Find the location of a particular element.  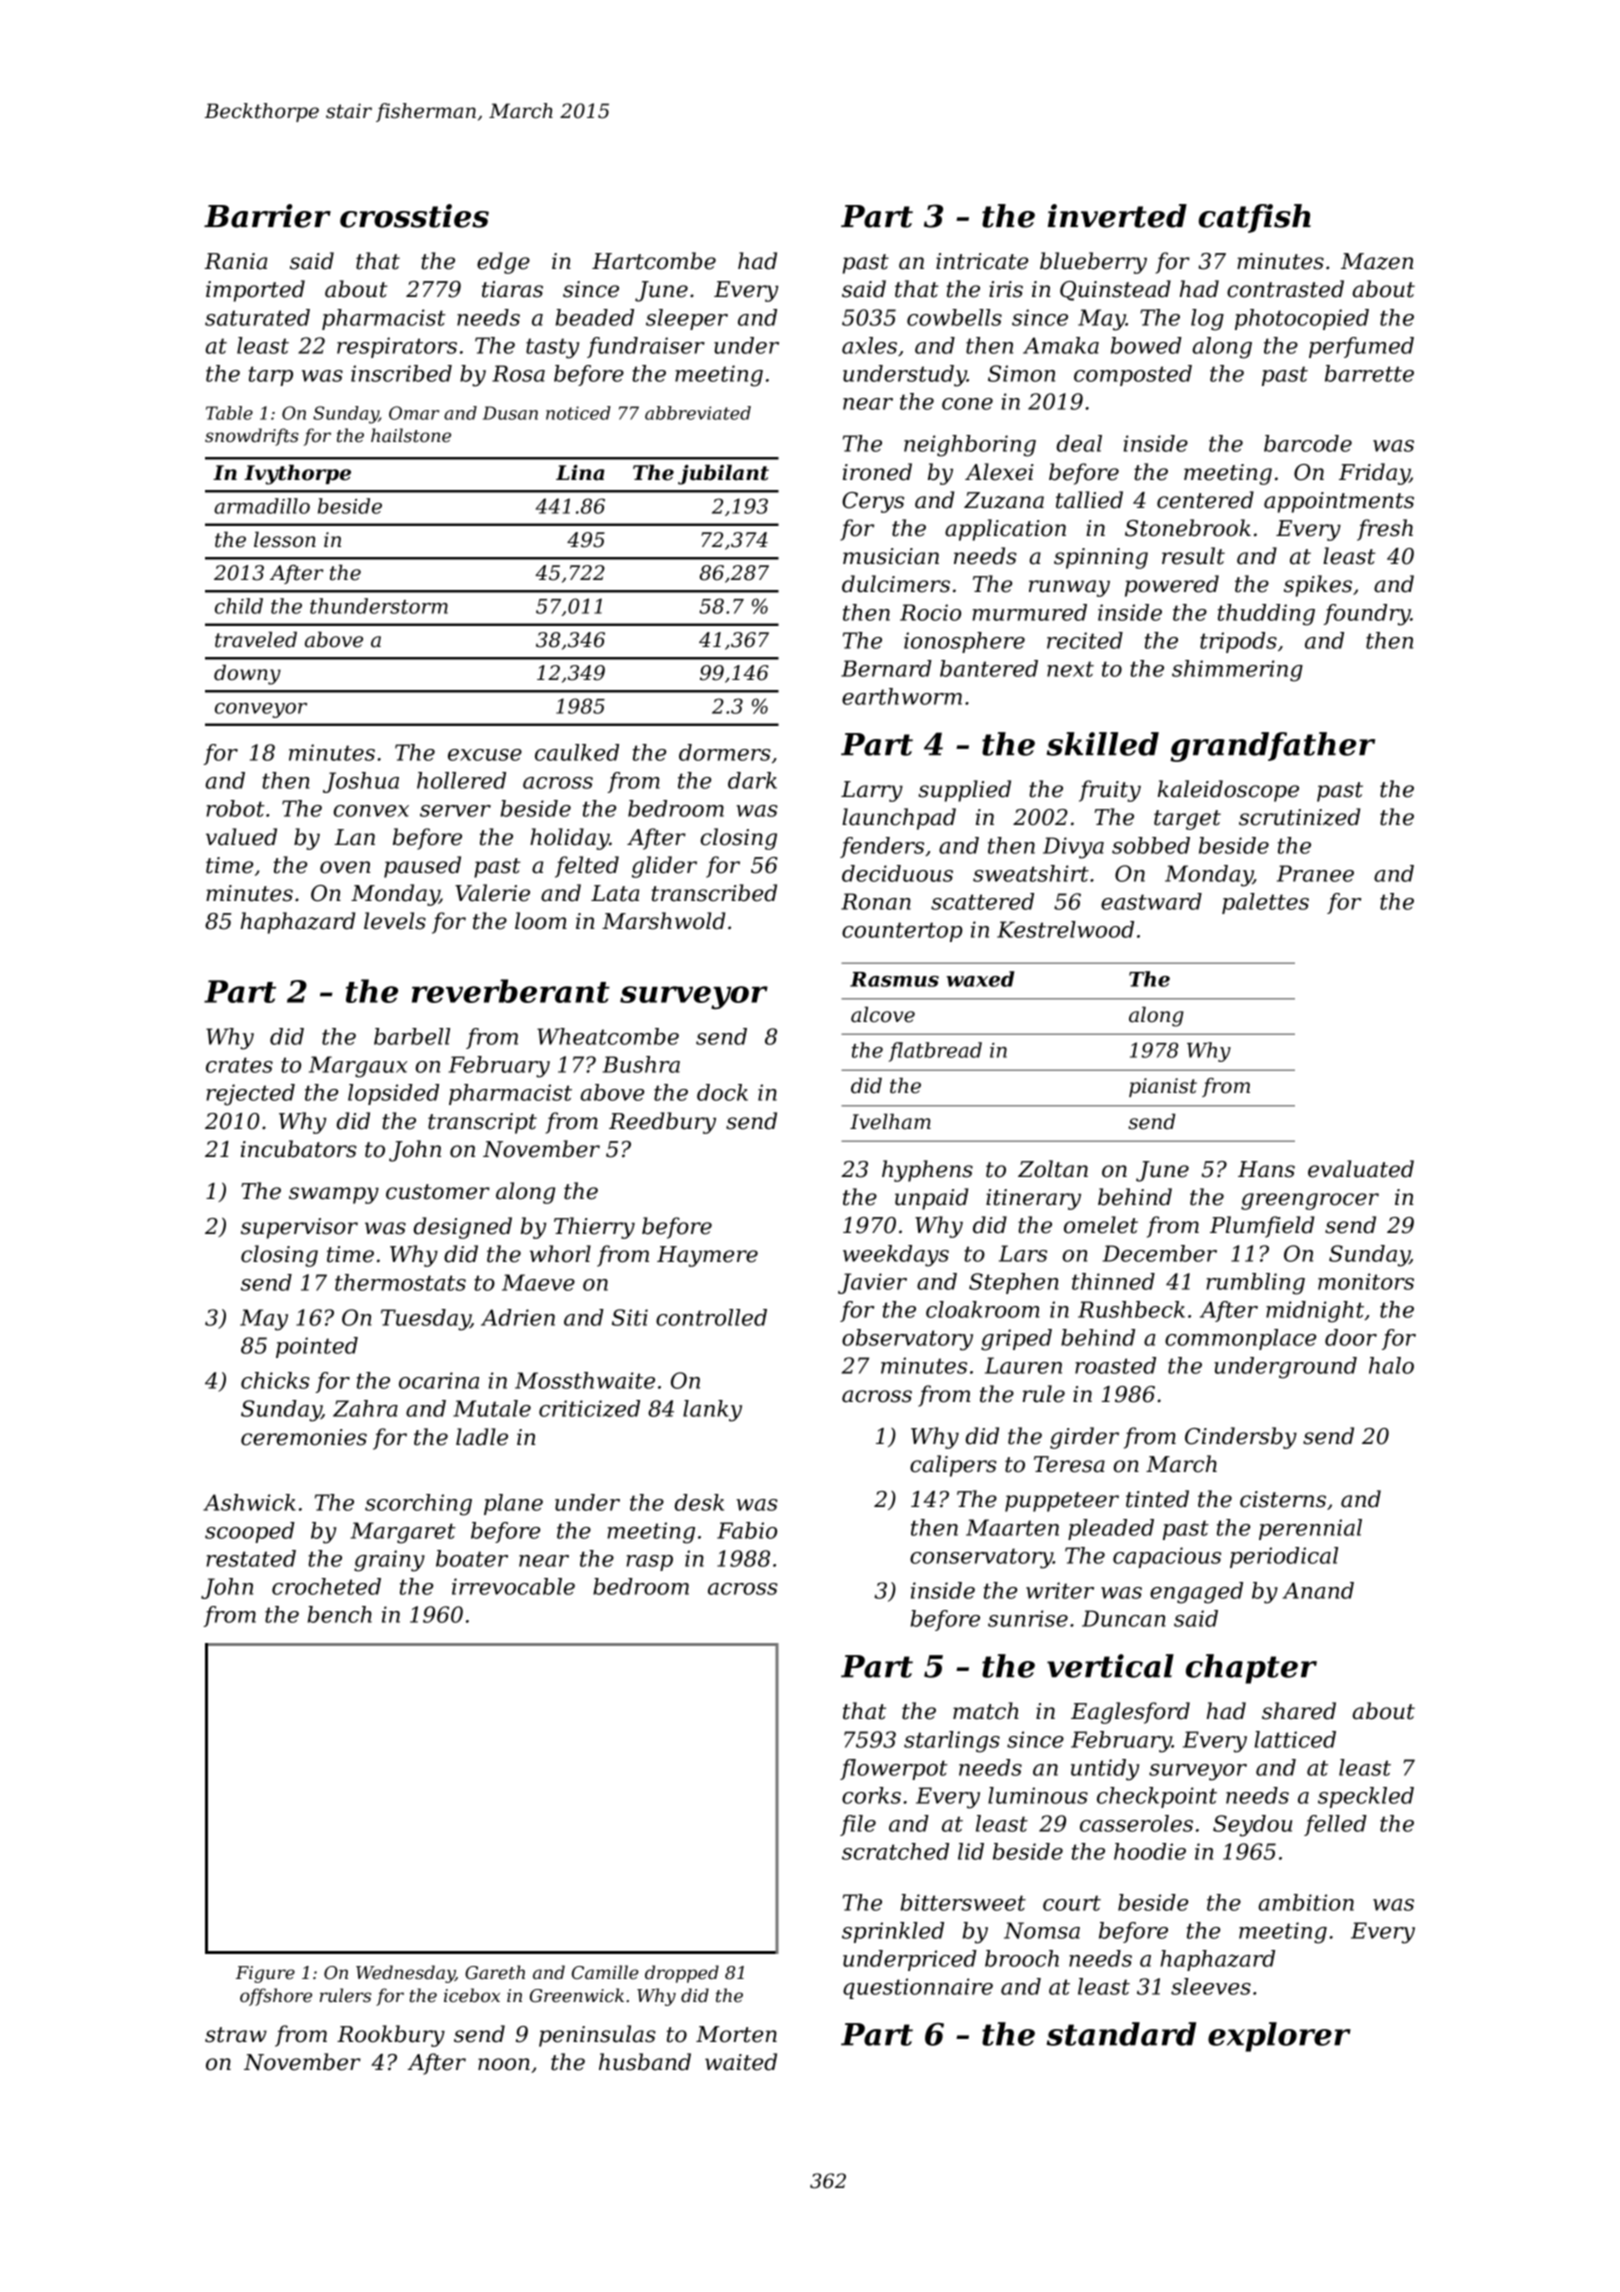

noon is located at coordinates (504, 2064).
